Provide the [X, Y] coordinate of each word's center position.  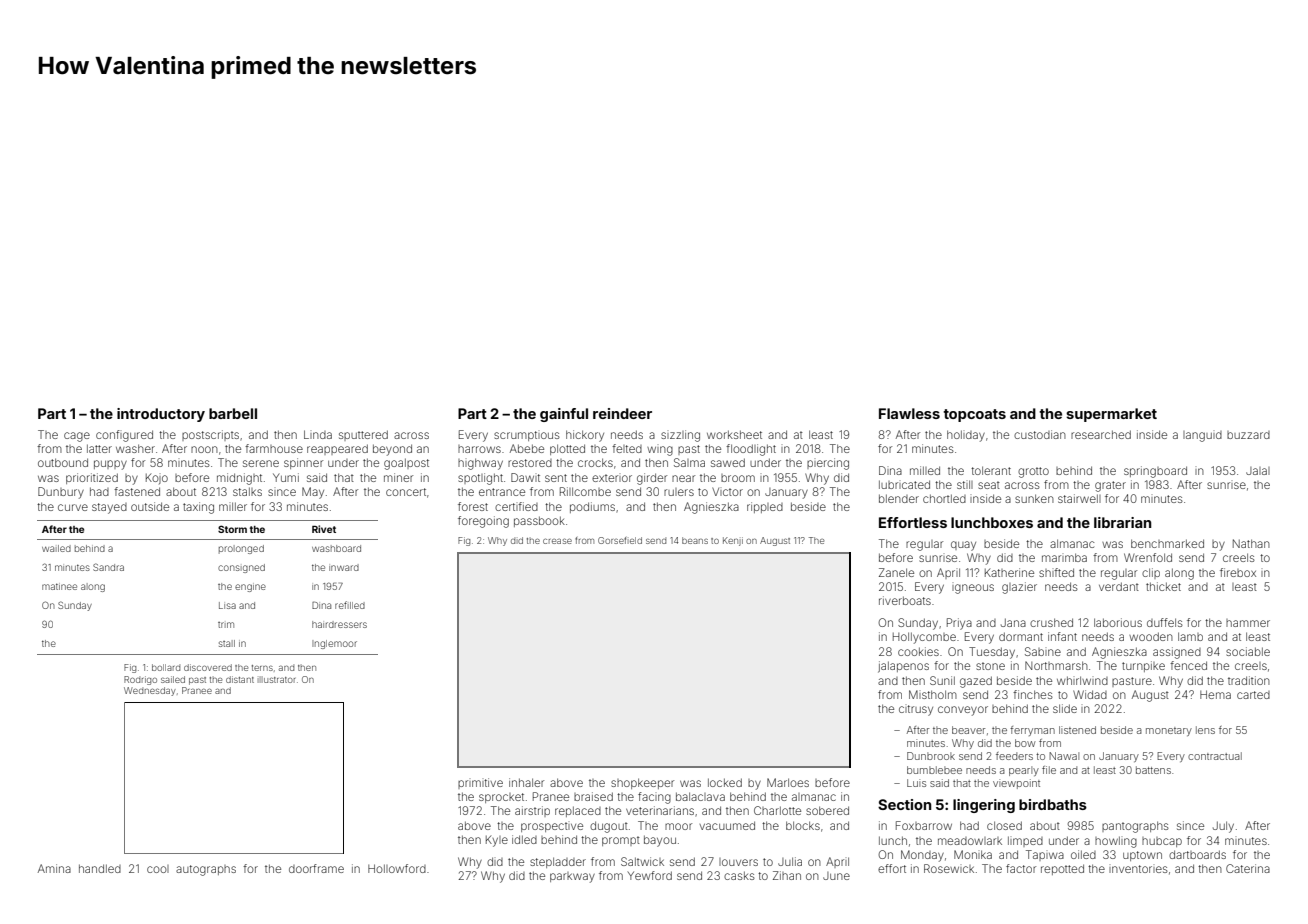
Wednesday [150, 691]
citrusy [916, 710]
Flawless [909, 413]
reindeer [622, 413]
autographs [206, 870]
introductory [161, 415]
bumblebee [934, 770]
